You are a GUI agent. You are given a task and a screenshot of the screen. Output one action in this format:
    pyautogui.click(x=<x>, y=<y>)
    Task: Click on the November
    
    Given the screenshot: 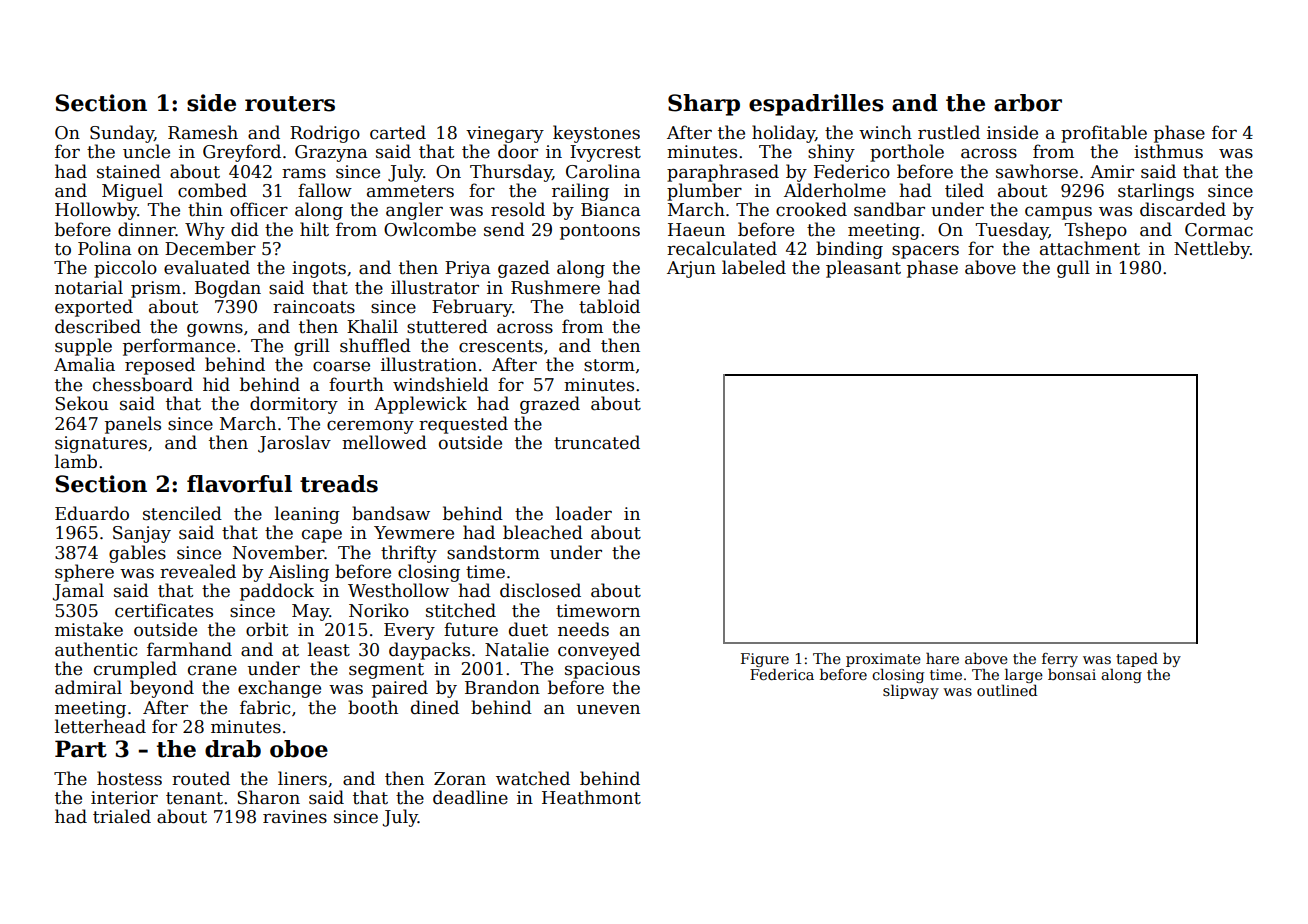 What is the action you would take?
    pyautogui.click(x=279, y=552)
